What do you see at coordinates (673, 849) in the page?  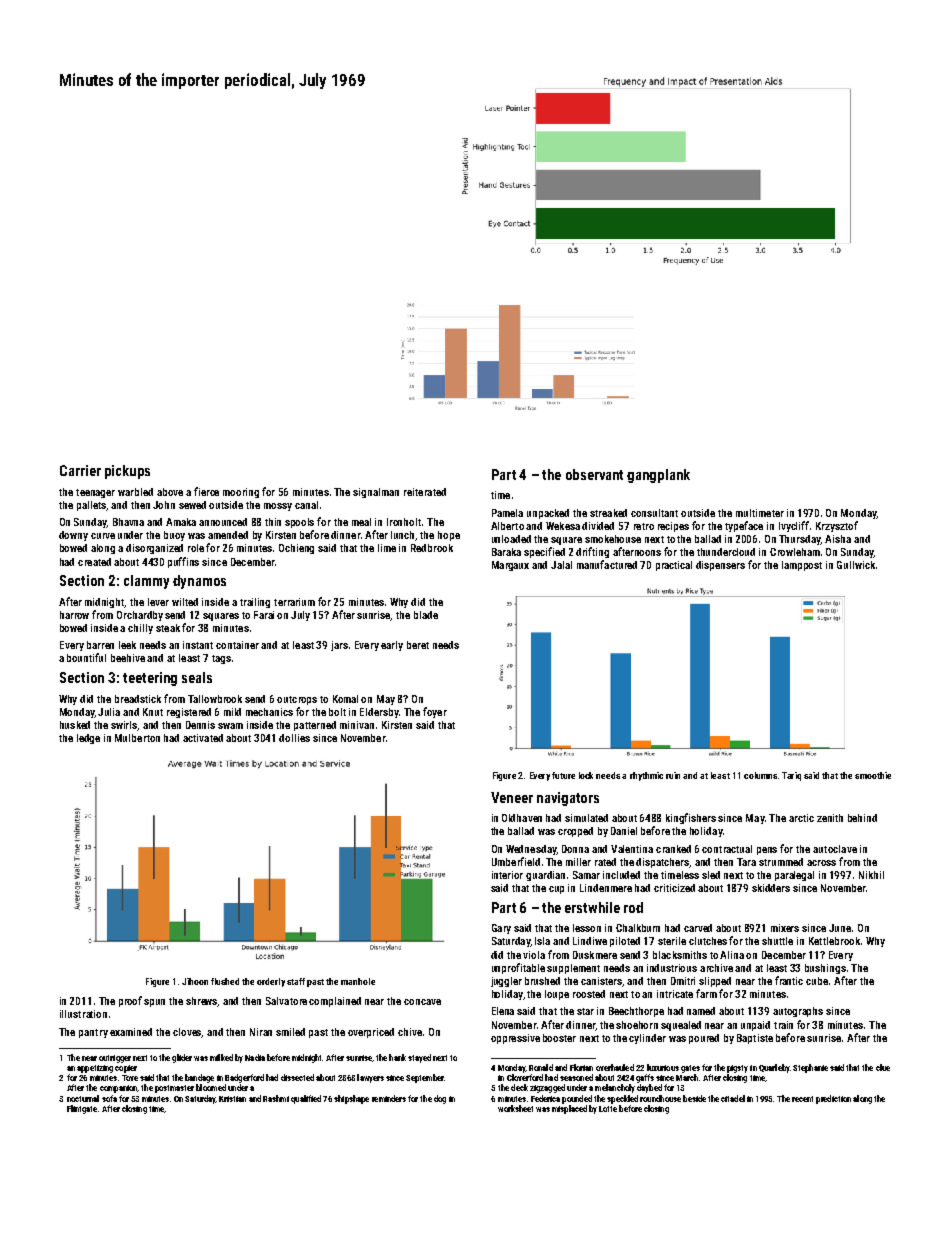 I see `cranked` at bounding box center [673, 849].
